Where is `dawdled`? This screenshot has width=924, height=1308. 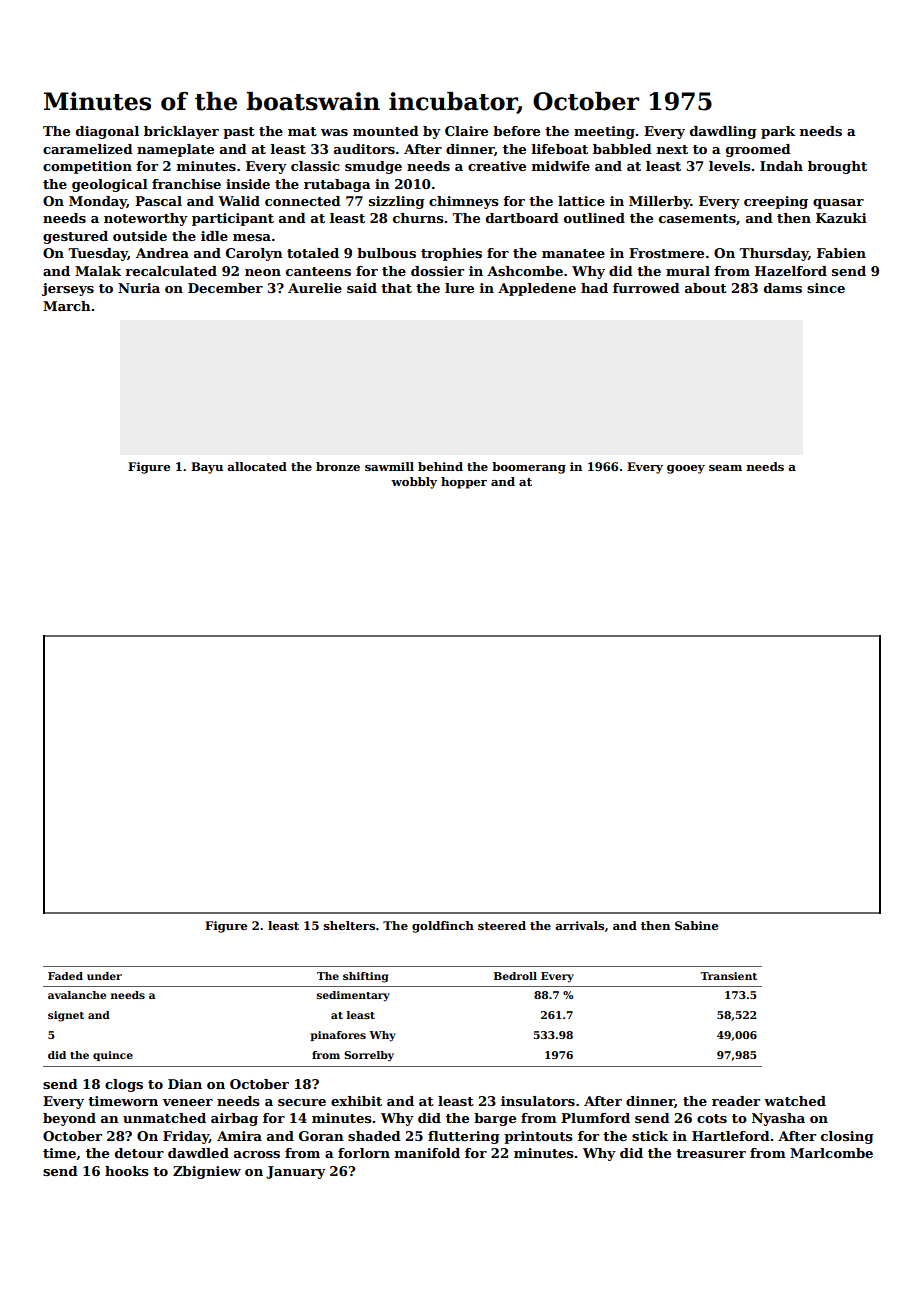 dawdled is located at coordinates (198, 1153).
